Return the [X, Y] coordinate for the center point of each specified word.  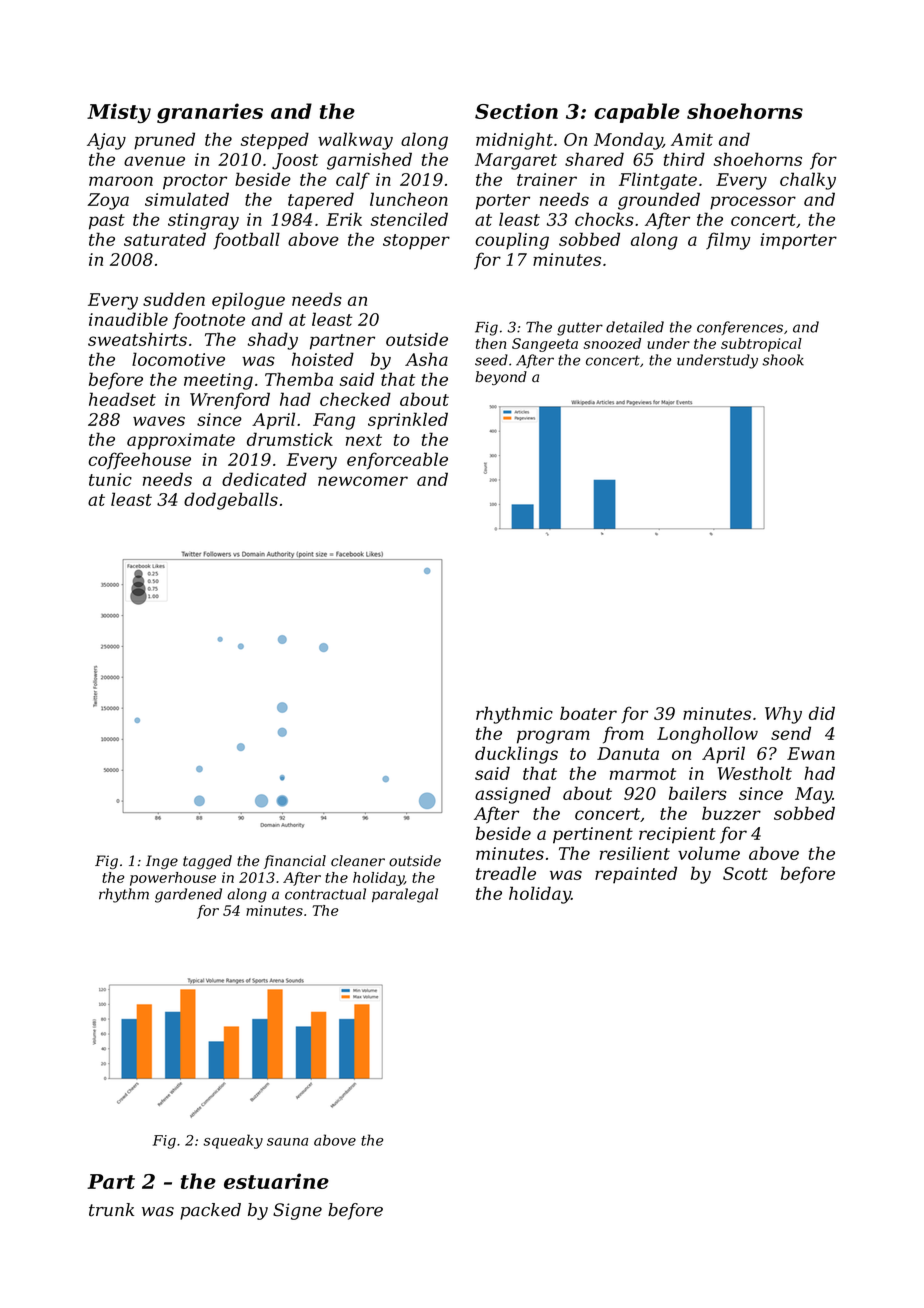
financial [295, 862]
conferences [740, 328]
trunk [111, 1210]
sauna [287, 1142]
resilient [635, 853]
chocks [604, 219]
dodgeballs [231, 501]
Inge [162, 862]
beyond [501, 378]
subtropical [761, 345]
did [822, 713]
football [246, 241]
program [553, 737]
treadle [506, 873]
